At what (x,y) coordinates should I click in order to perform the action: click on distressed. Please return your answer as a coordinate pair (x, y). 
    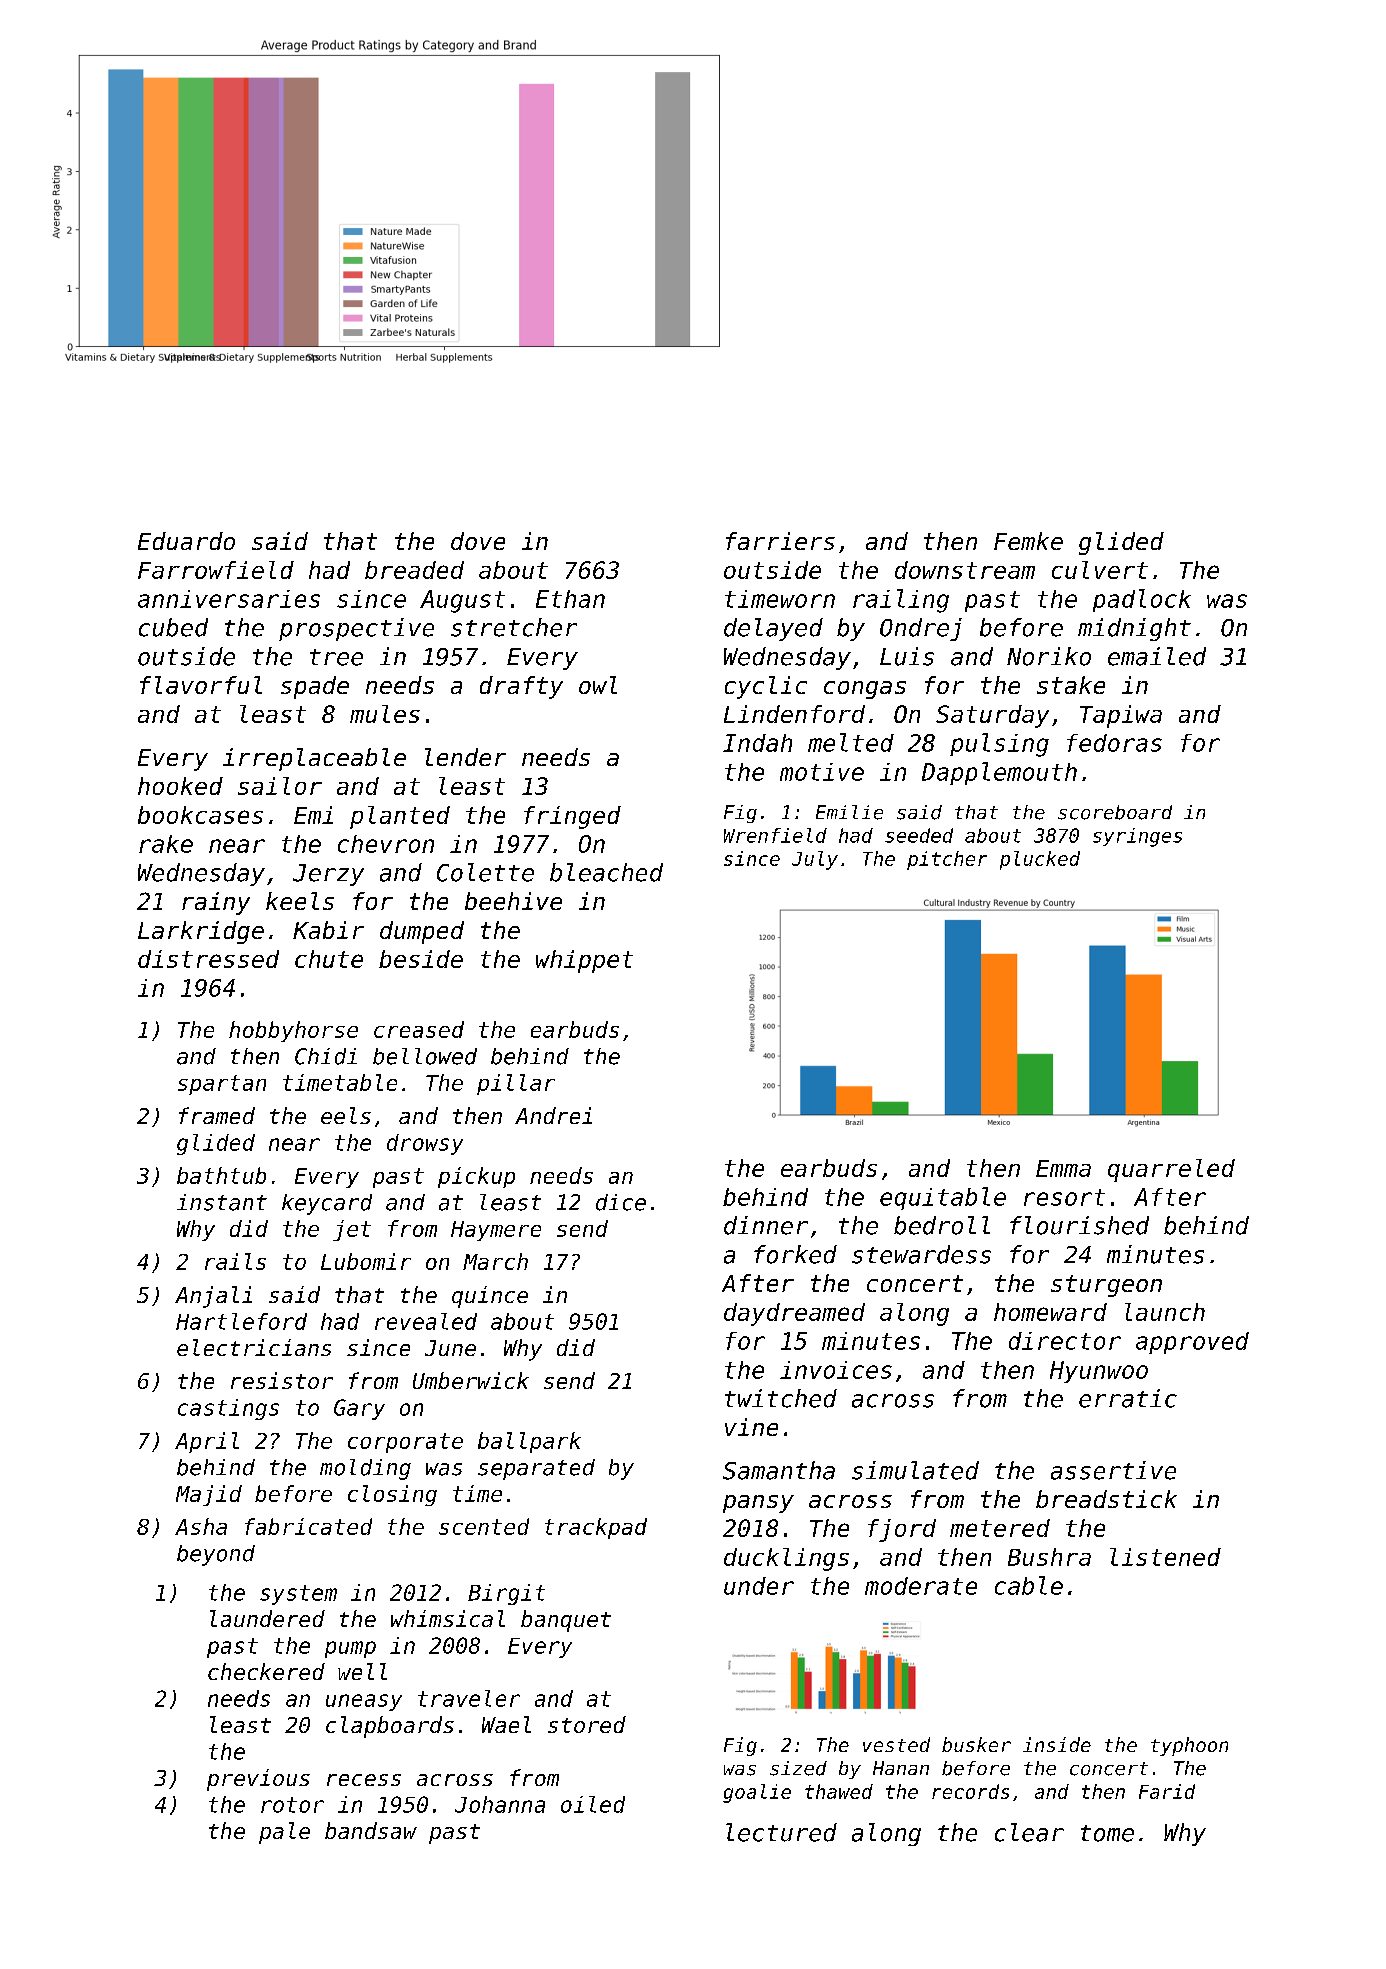
    Looking at the image, I should click on (208, 959).
